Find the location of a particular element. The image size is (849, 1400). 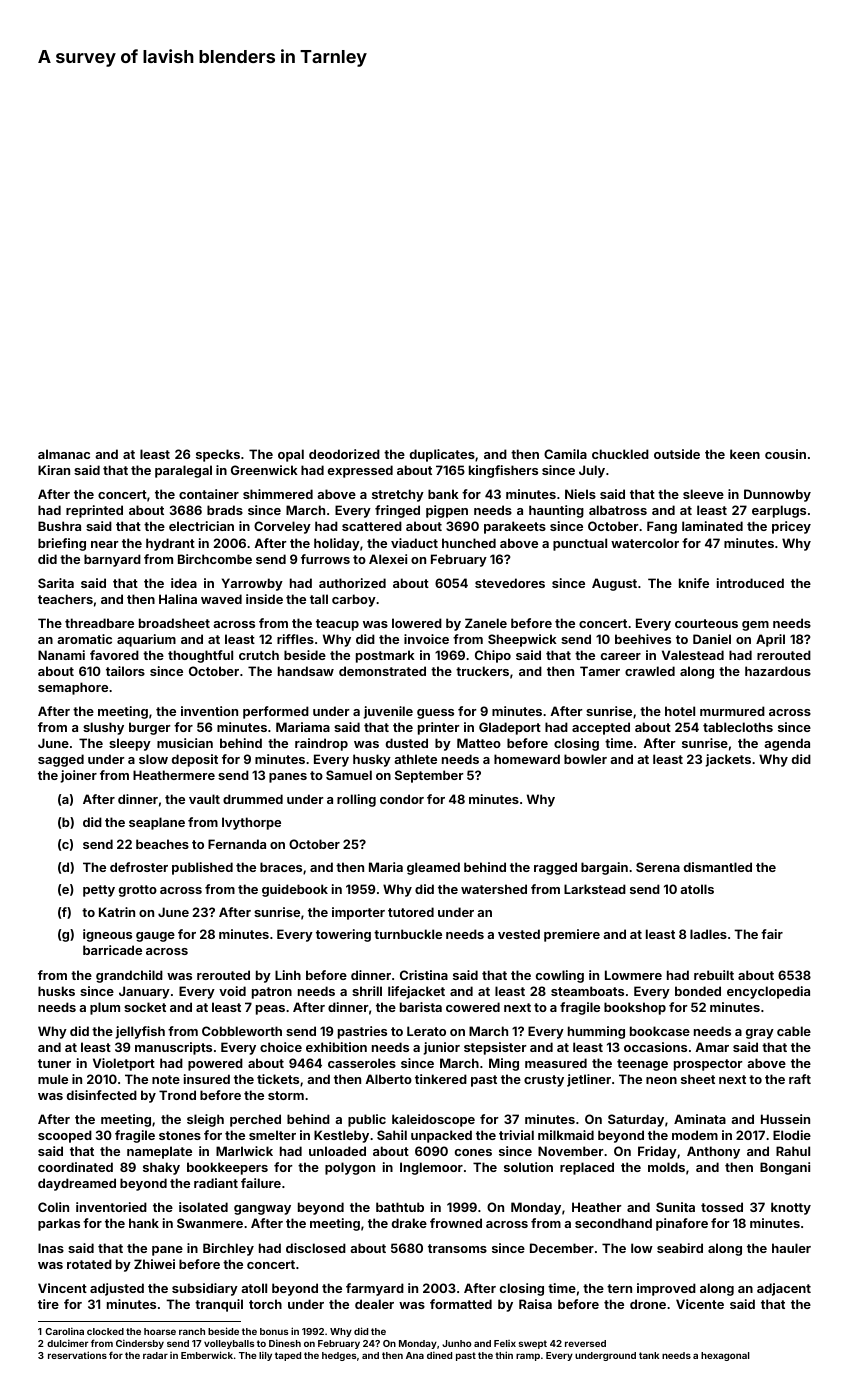

viaduct is located at coordinates (414, 543).
